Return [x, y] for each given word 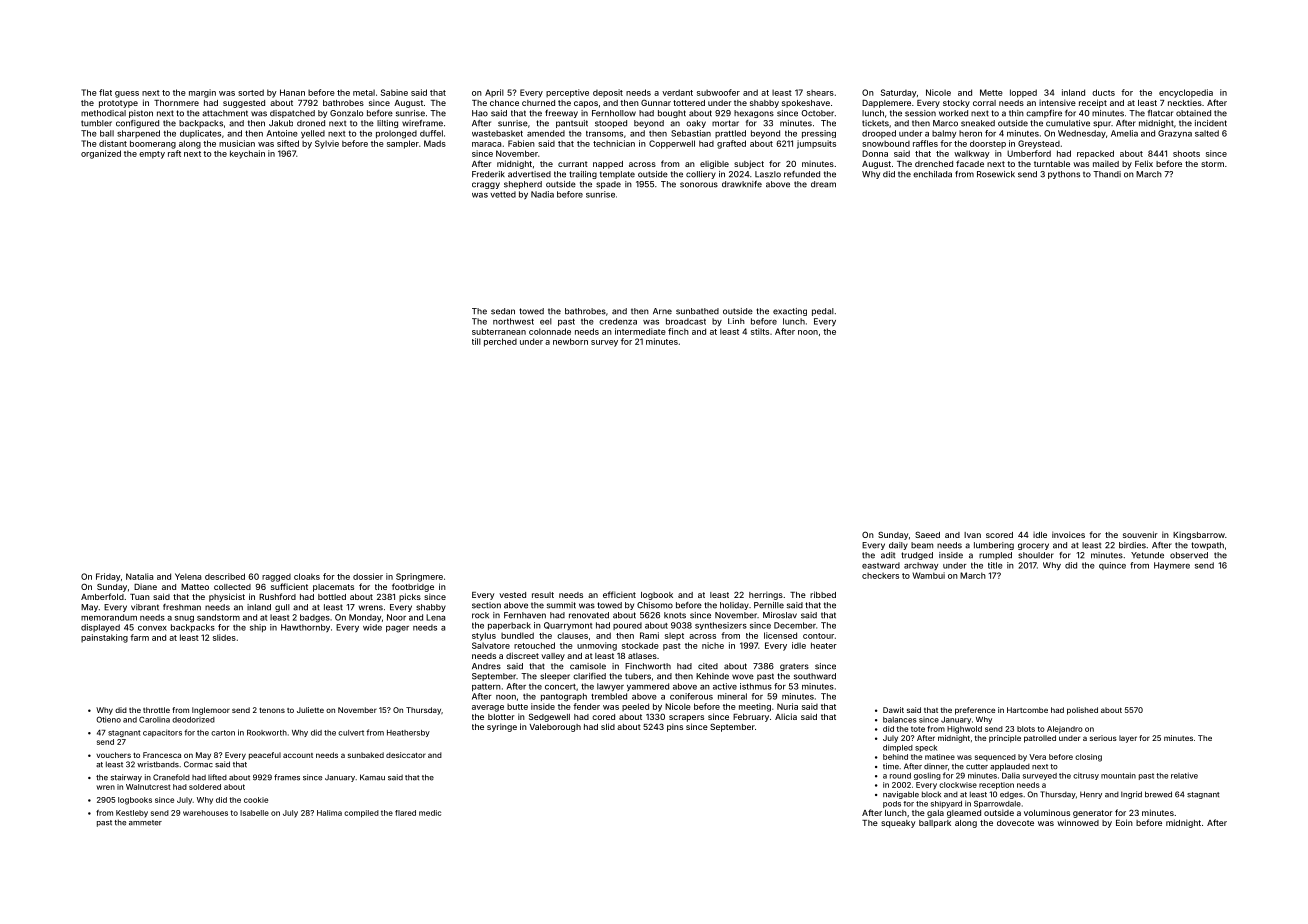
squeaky [898, 824]
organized [101, 154]
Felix [1144, 163]
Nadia [542, 194]
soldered [205, 787]
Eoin [1124, 822]
